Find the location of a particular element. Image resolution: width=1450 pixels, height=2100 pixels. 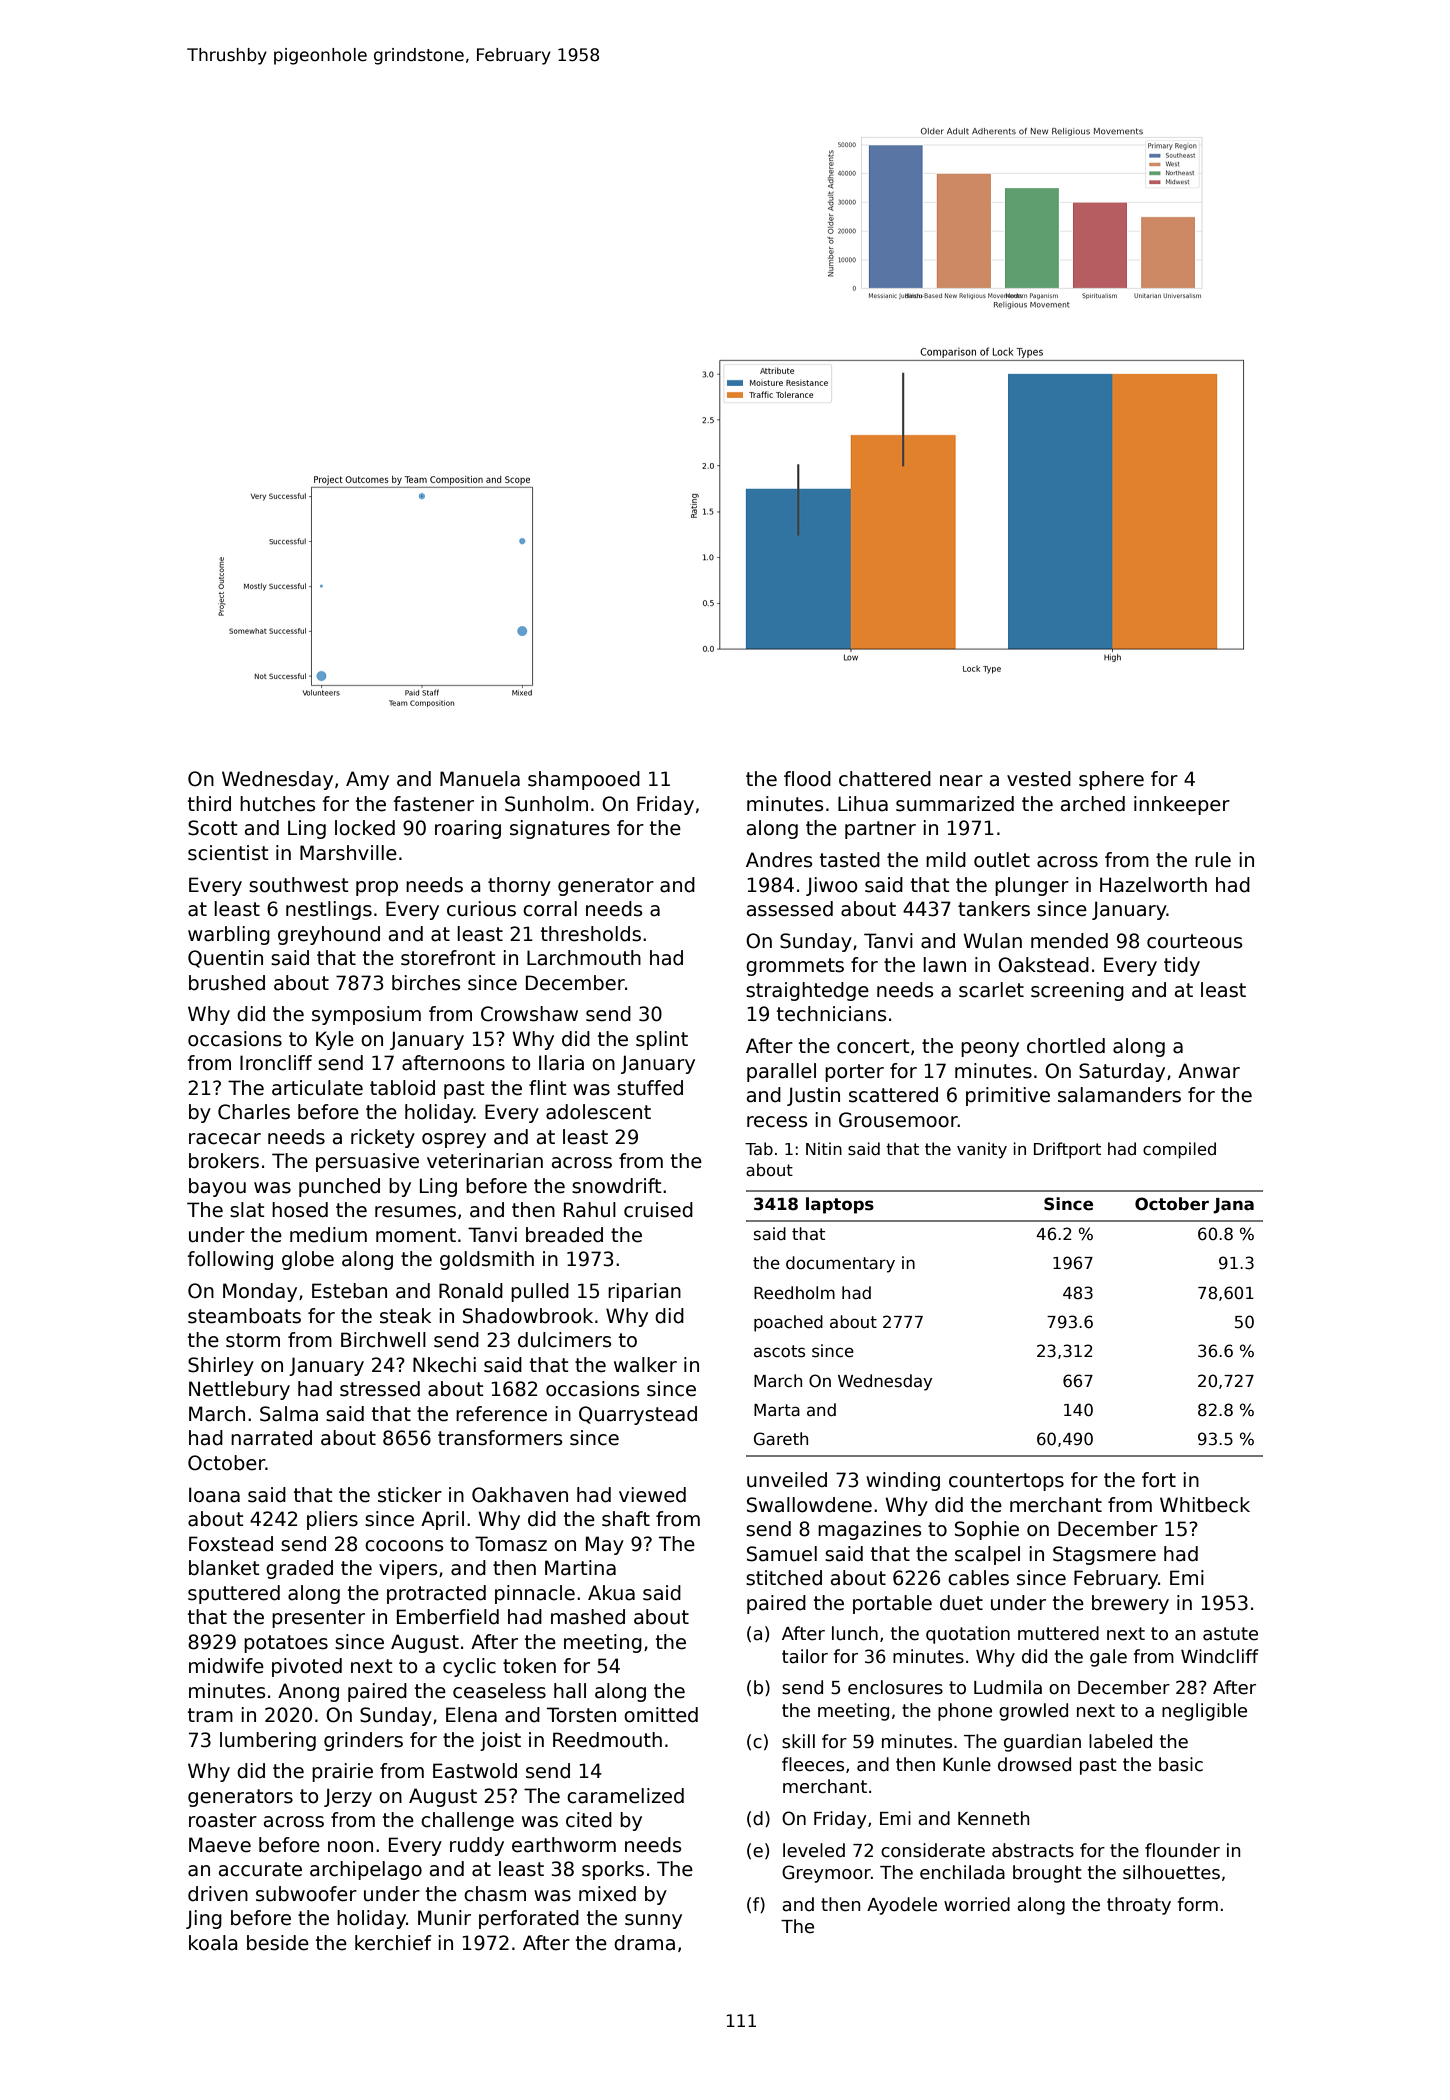

following is located at coordinates (230, 1260).
